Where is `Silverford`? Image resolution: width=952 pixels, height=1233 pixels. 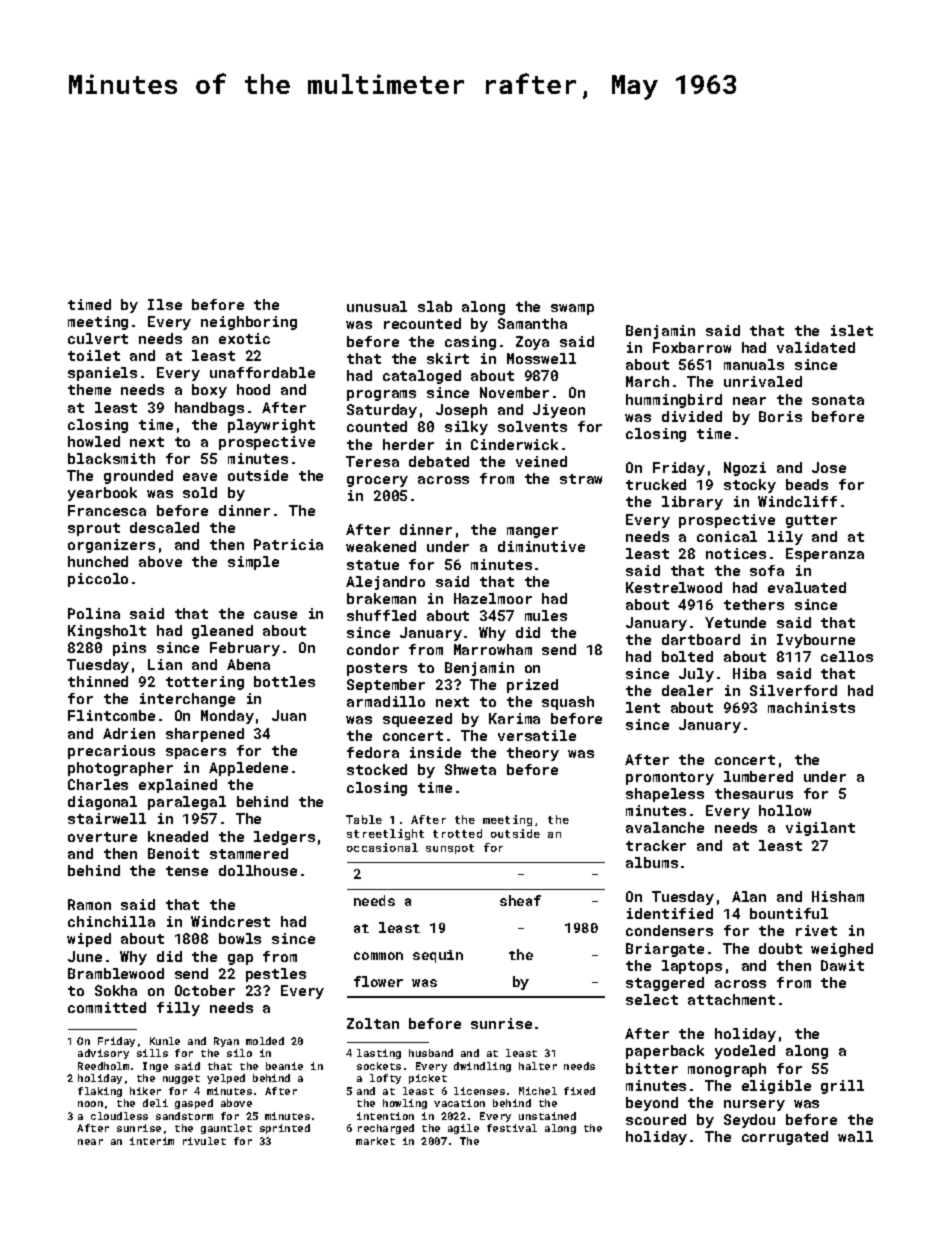 Silverford is located at coordinates (793, 690).
